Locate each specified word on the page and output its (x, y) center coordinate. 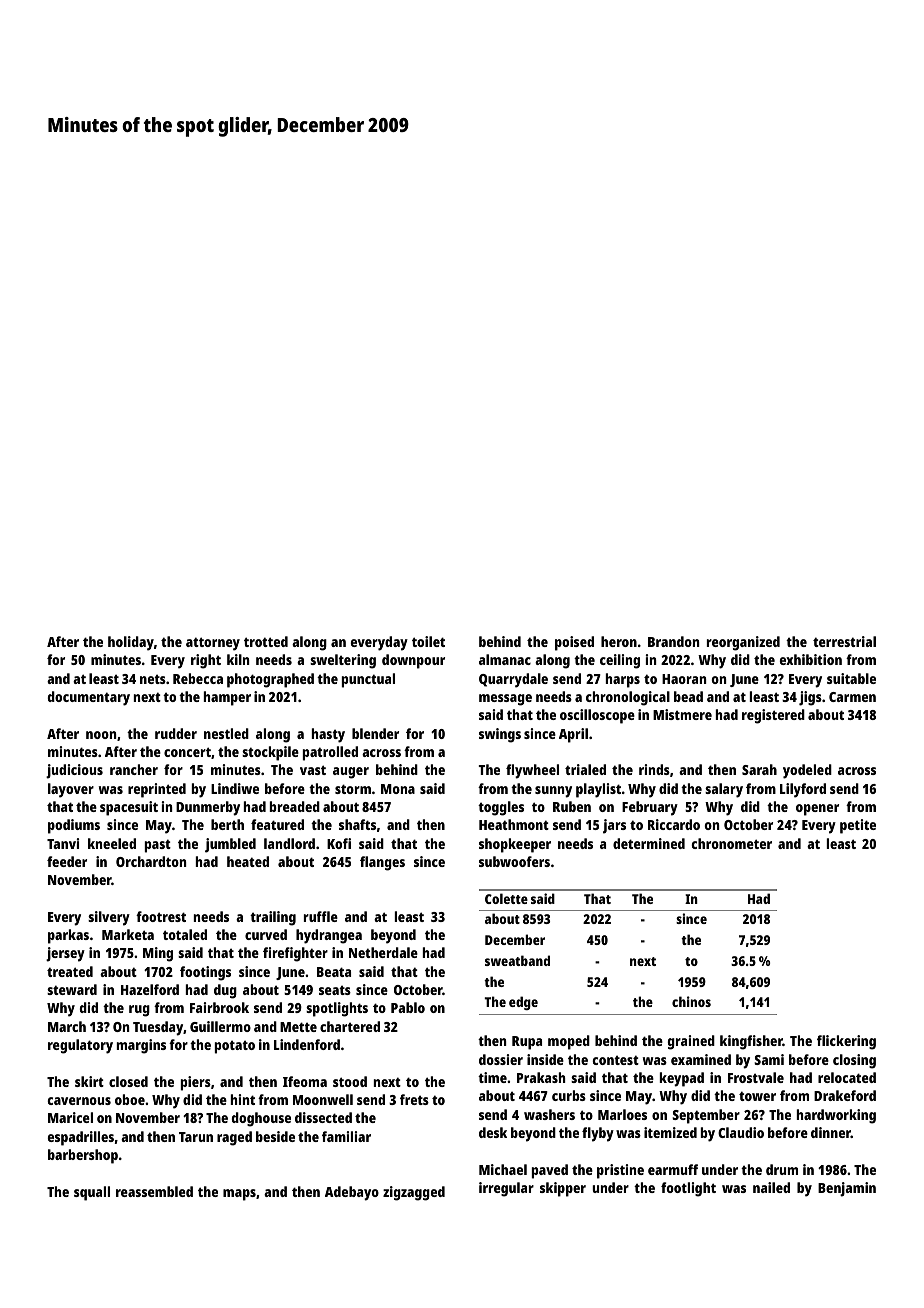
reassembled (154, 1191)
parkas (68, 936)
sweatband (517, 960)
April (573, 735)
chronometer (732, 843)
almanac (505, 659)
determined (649, 843)
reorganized (743, 643)
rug (139, 1011)
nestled (226, 733)
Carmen (852, 697)
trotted (266, 641)
